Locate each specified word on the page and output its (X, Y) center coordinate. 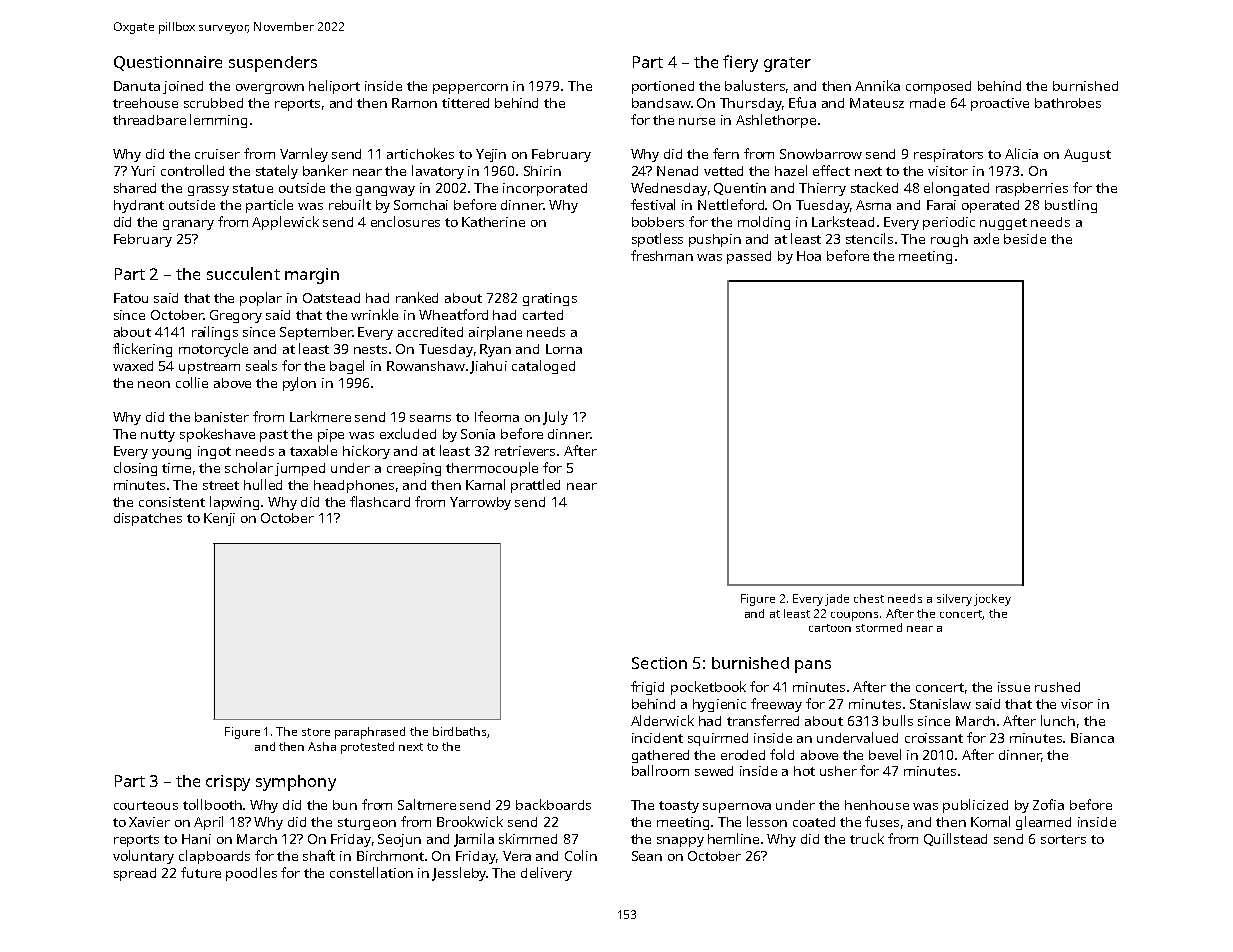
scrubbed (213, 103)
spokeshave (217, 435)
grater (787, 64)
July (555, 418)
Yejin (491, 155)
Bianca (1092, 738)
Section (659, 663)
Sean (647, 856)
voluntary (143, 857)
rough (949, 240)
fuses (882, 821)
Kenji (219, 519)
